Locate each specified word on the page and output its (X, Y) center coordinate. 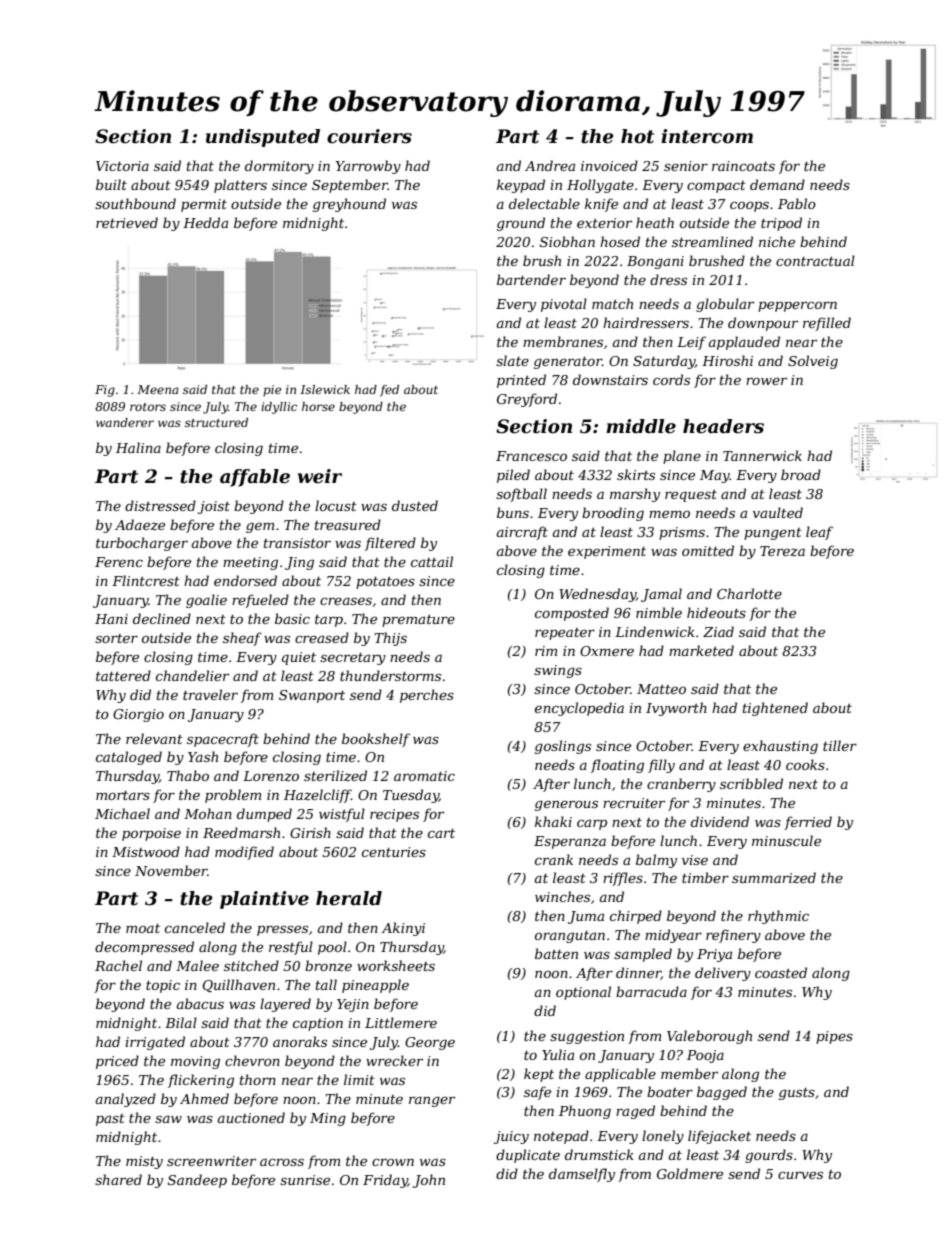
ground (521, 224)
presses (282, 930)
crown (393, 1162)
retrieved (127, 222)
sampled (643, 955)
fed (389, 391)
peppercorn (797, 306)
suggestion (587, 1037)
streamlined (712, 241)
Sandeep (197, 1181)
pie (272, 391)
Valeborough (709, 1037)
